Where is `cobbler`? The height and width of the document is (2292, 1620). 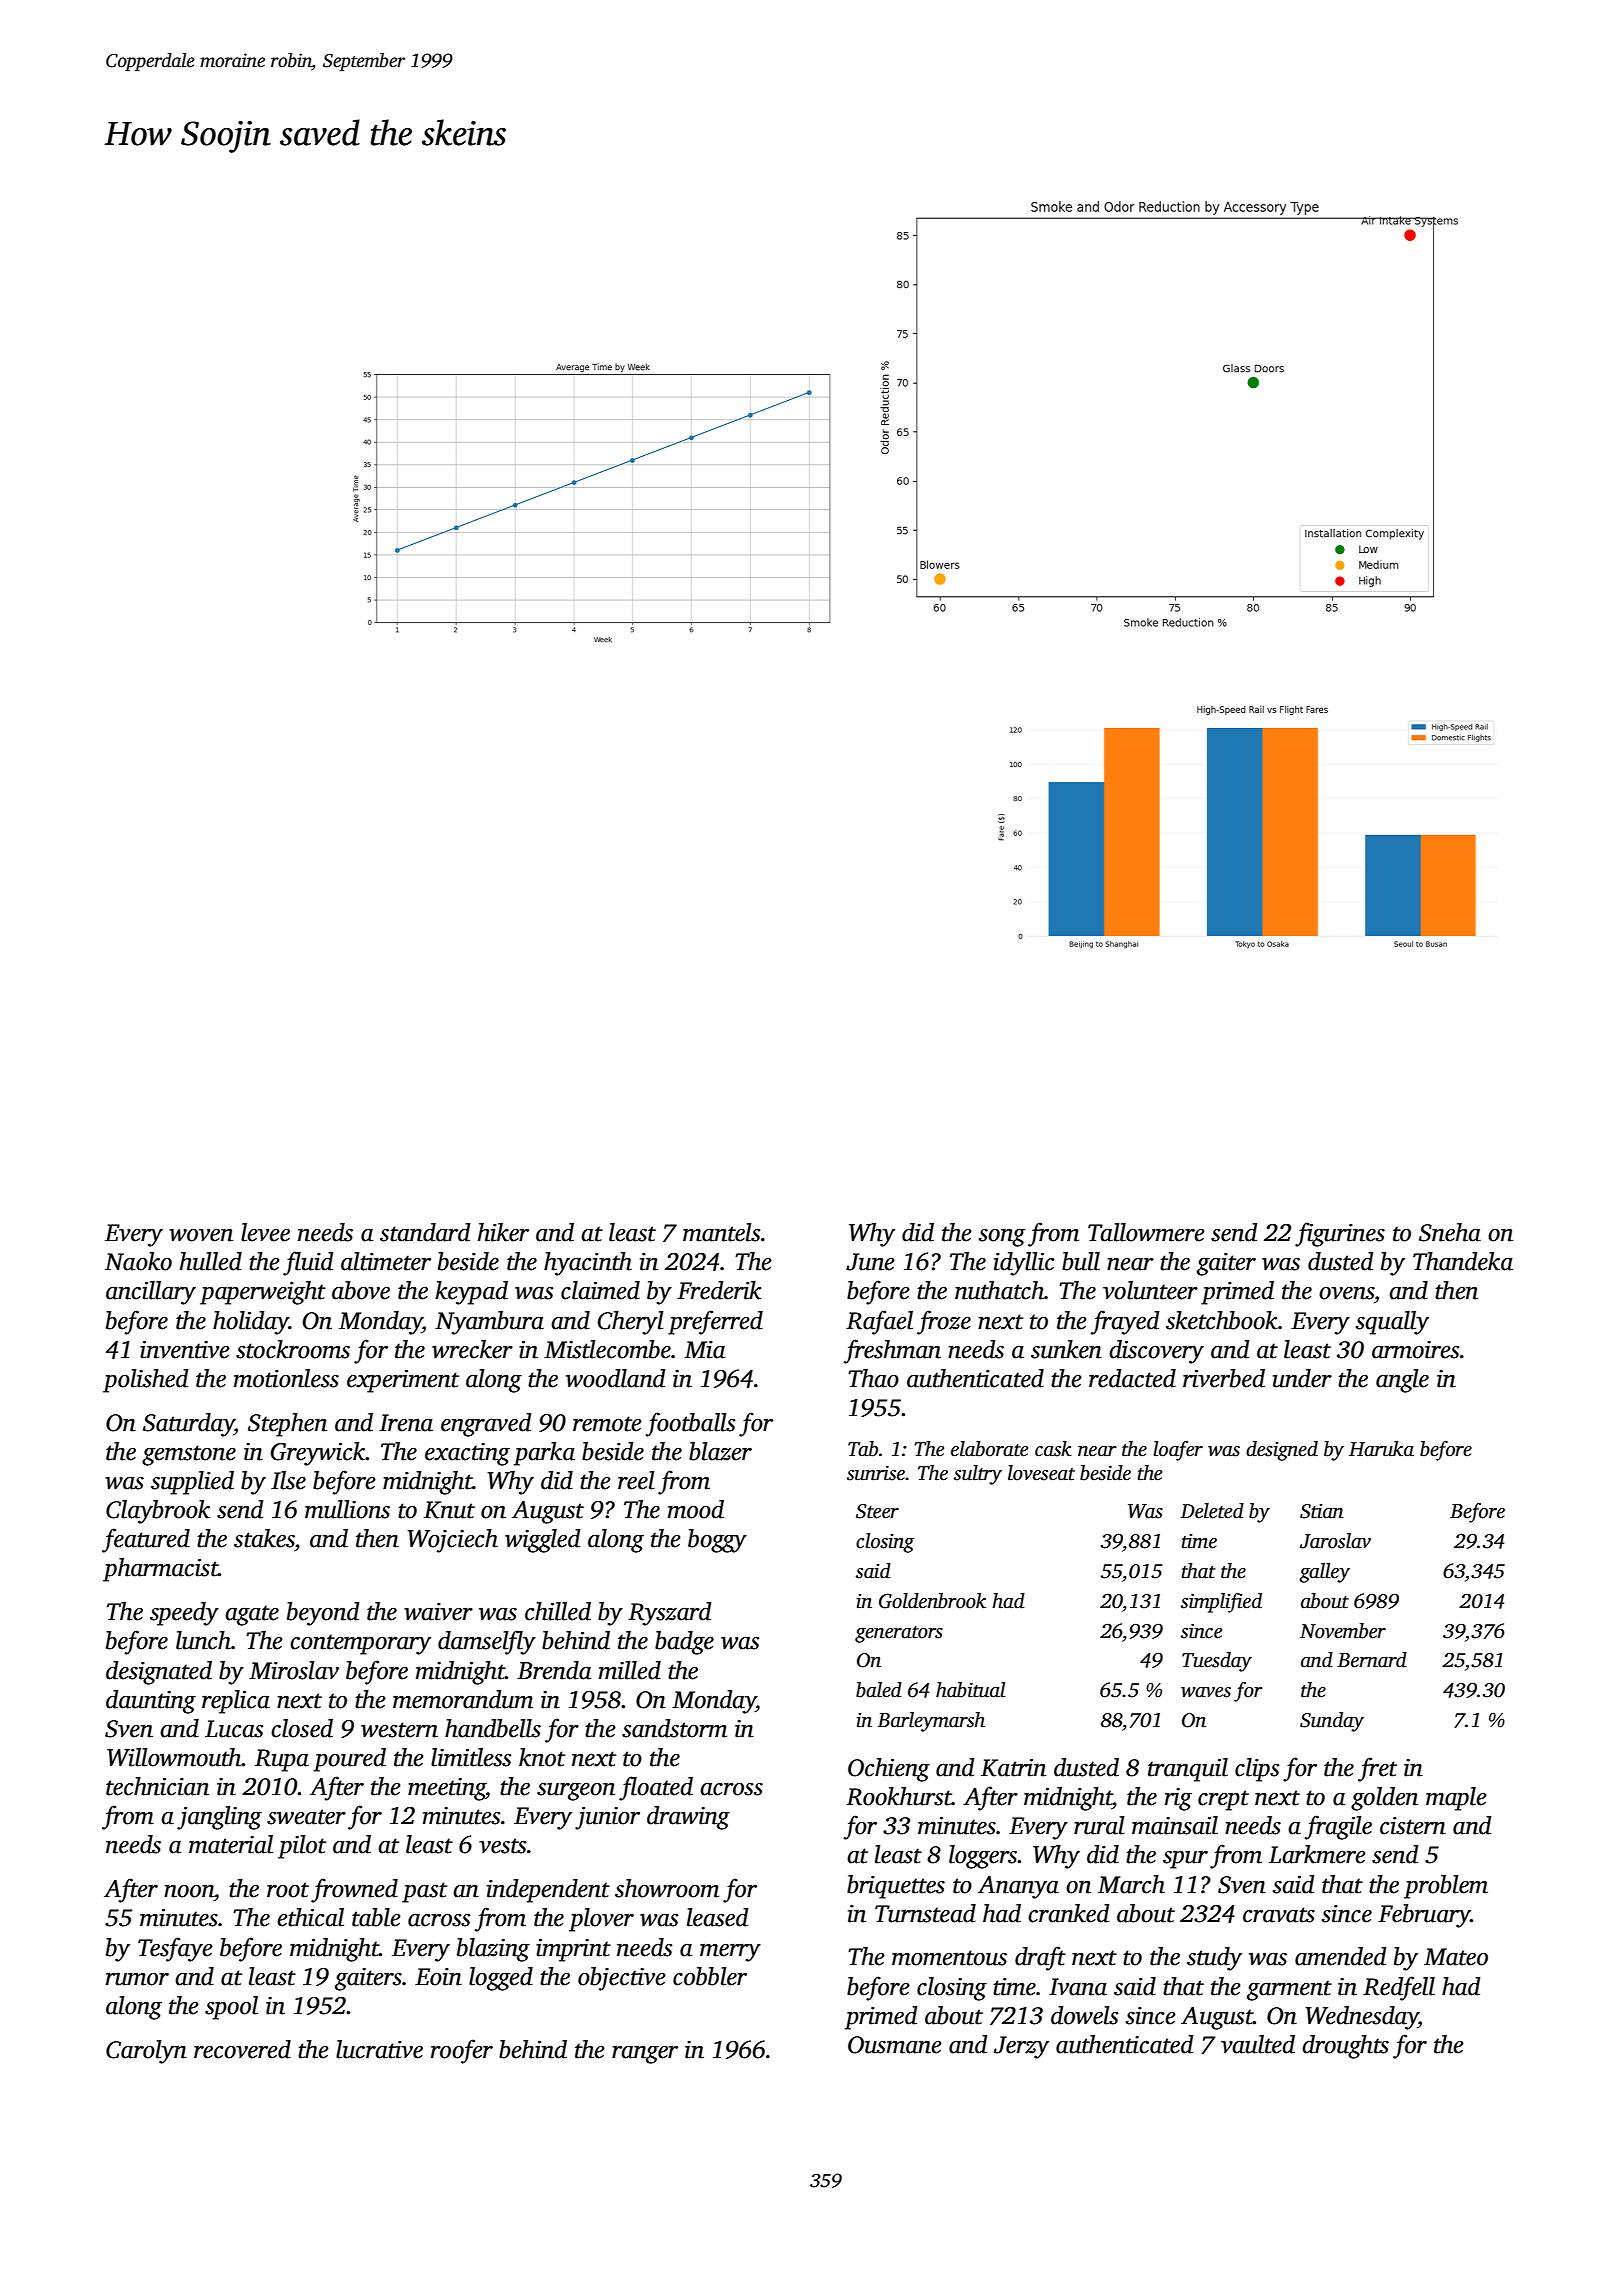
cobbler is located at coordinates (710, 1976).
